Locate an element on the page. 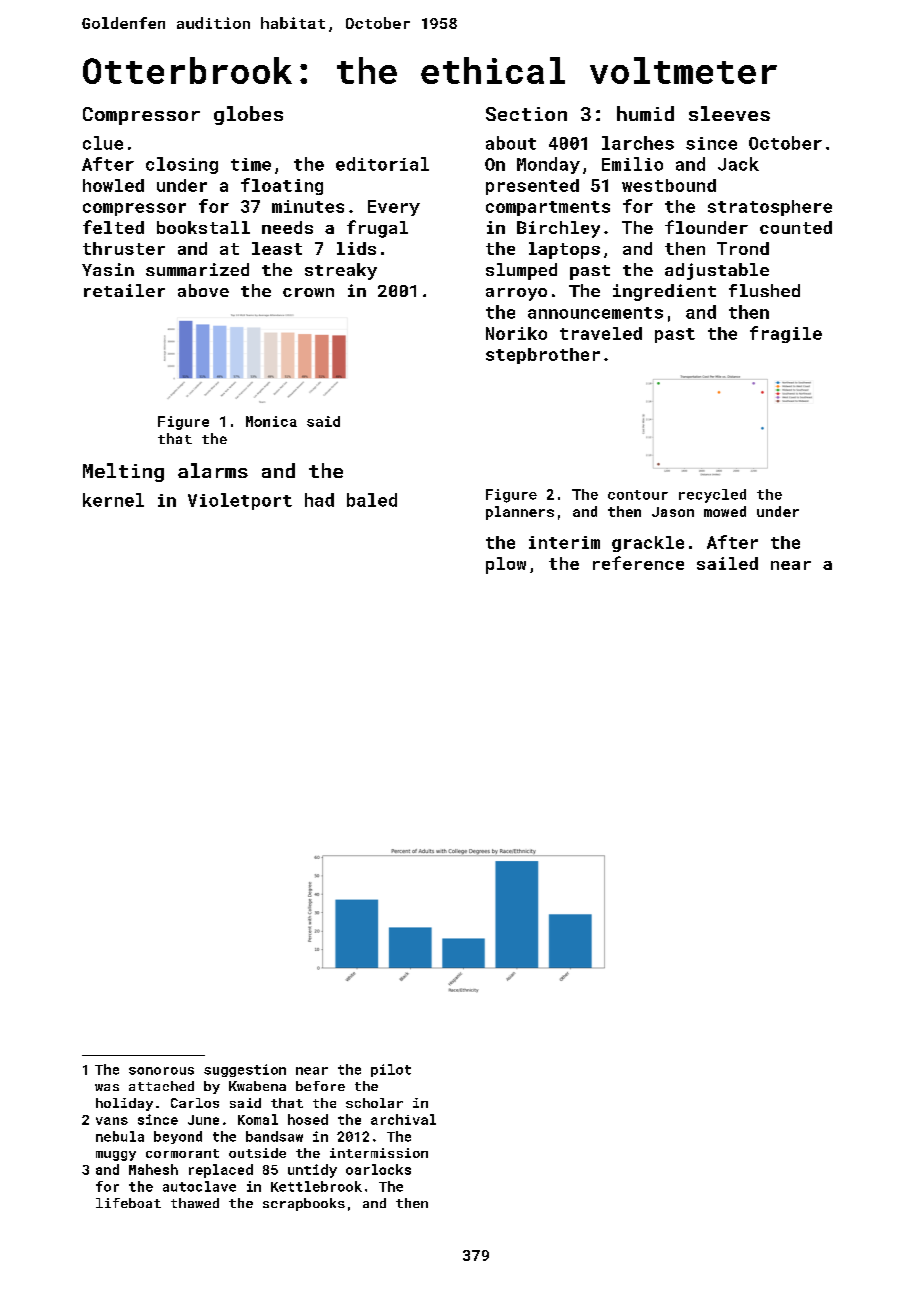  bookstall is located at coordinates (203, 227).
